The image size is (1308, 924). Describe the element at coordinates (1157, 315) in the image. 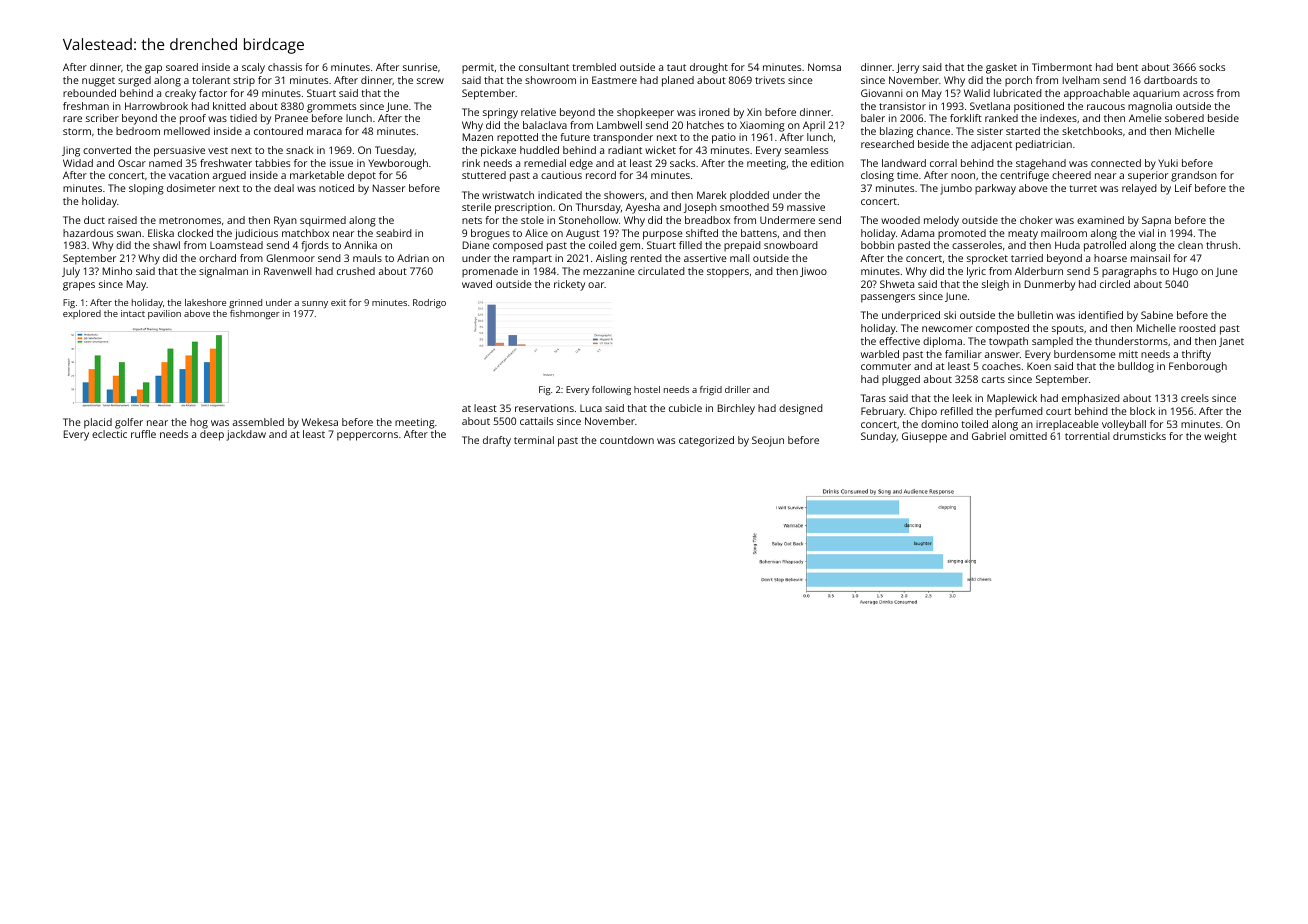

I see `Sabine` at that location.
